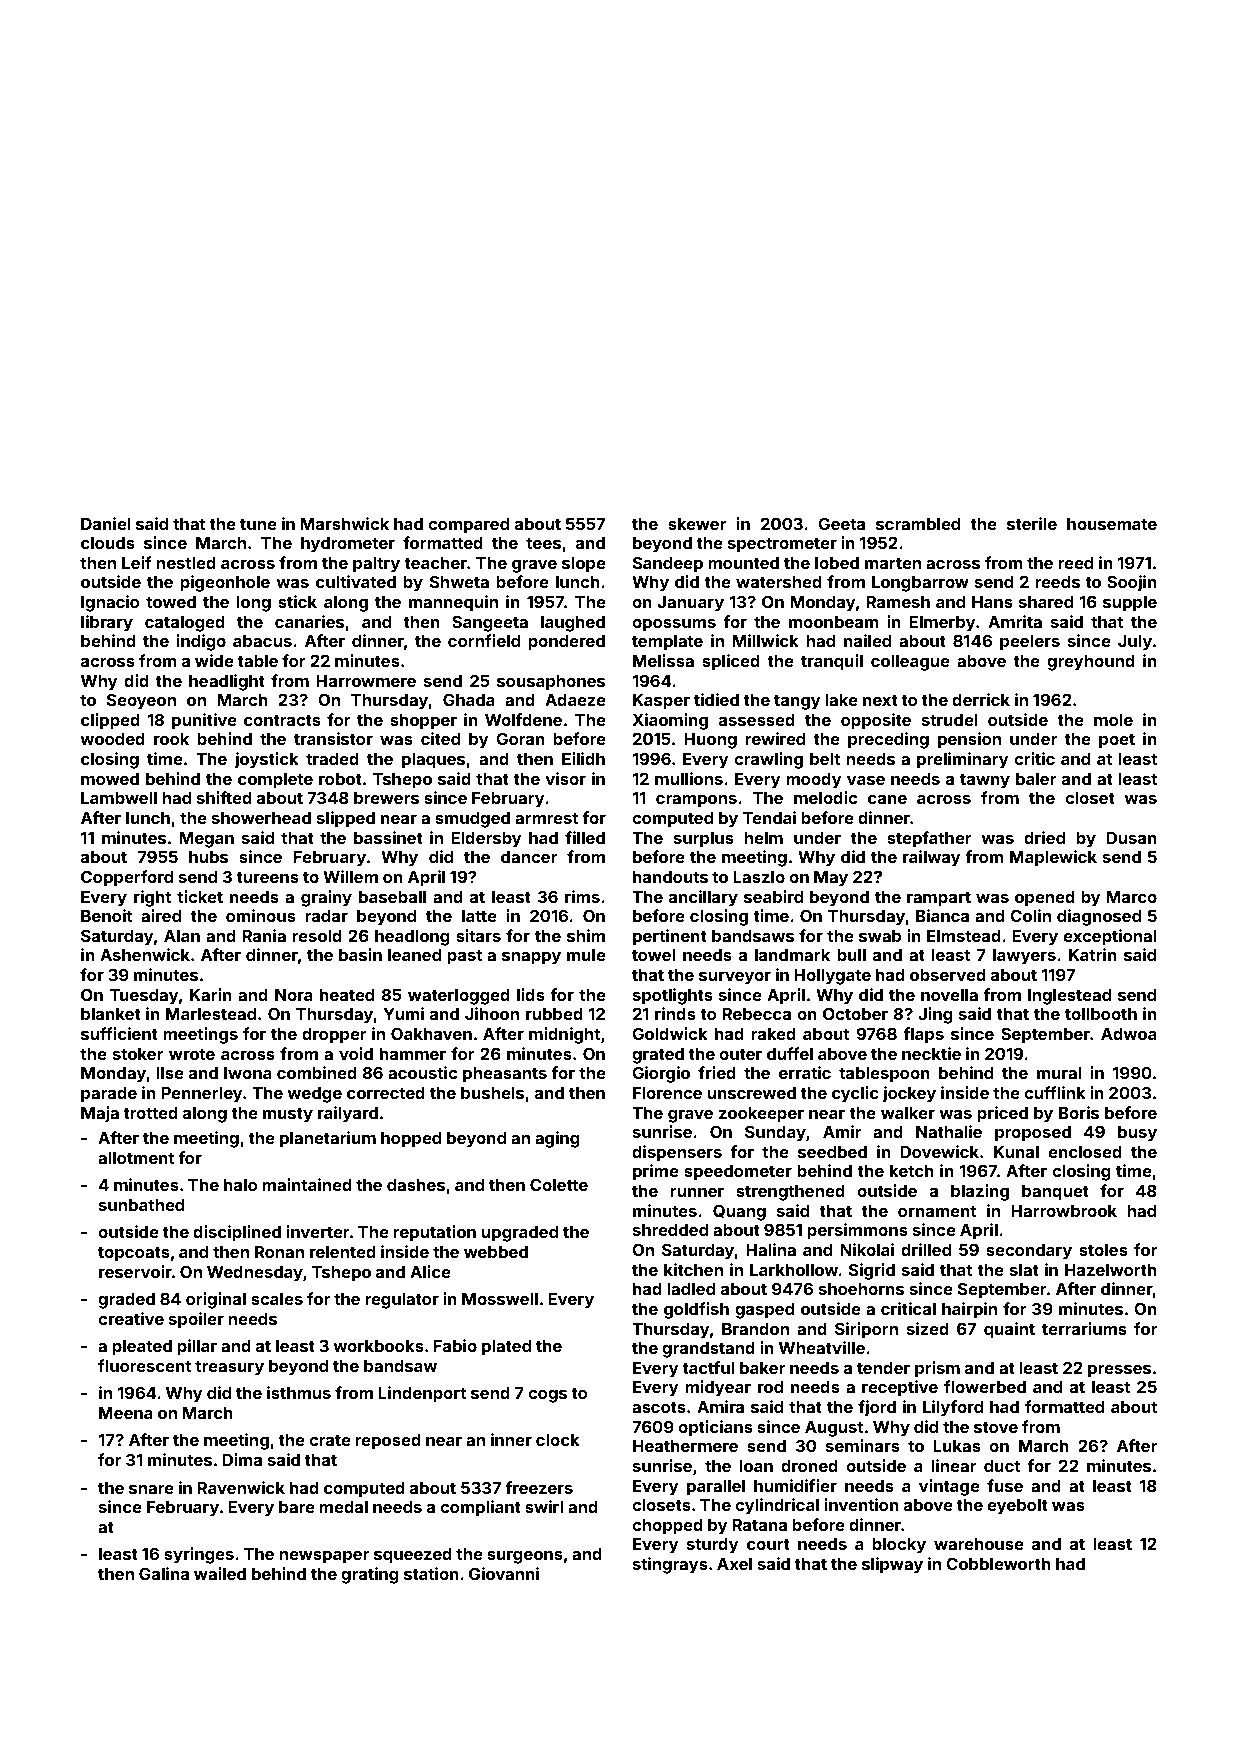 The width and height of the screenshot is (1238, 1751). I want to click on gasped, so click(764, 1311).
